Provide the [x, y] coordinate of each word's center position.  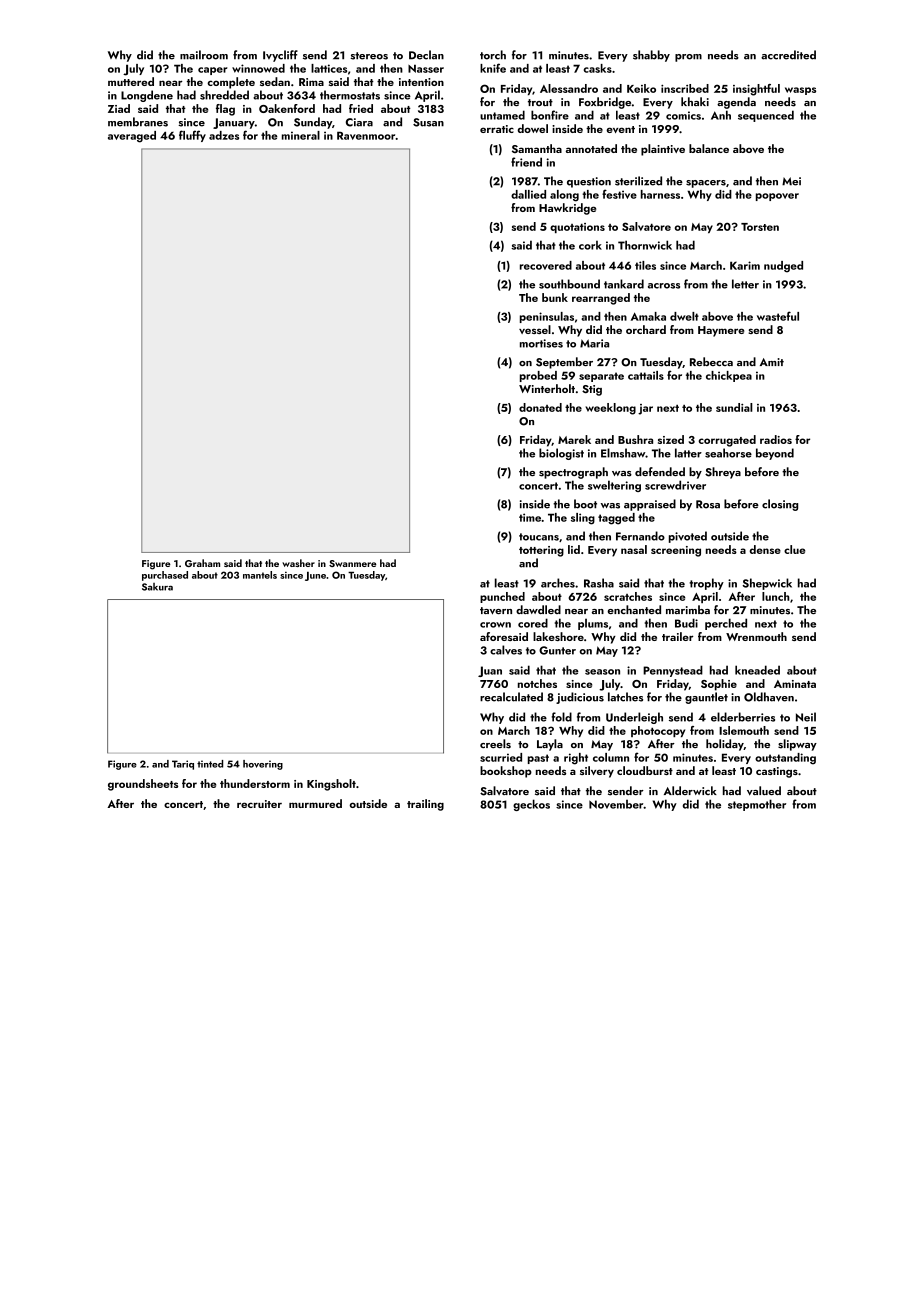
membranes [138, 122]
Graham [202, 563]
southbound [569, 284]
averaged [132, 137]
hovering [263, 765]
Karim [745, 265]
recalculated [511, 697]
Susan [428, 122]
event [620, 129]
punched [502, 597]
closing [780, 505]
